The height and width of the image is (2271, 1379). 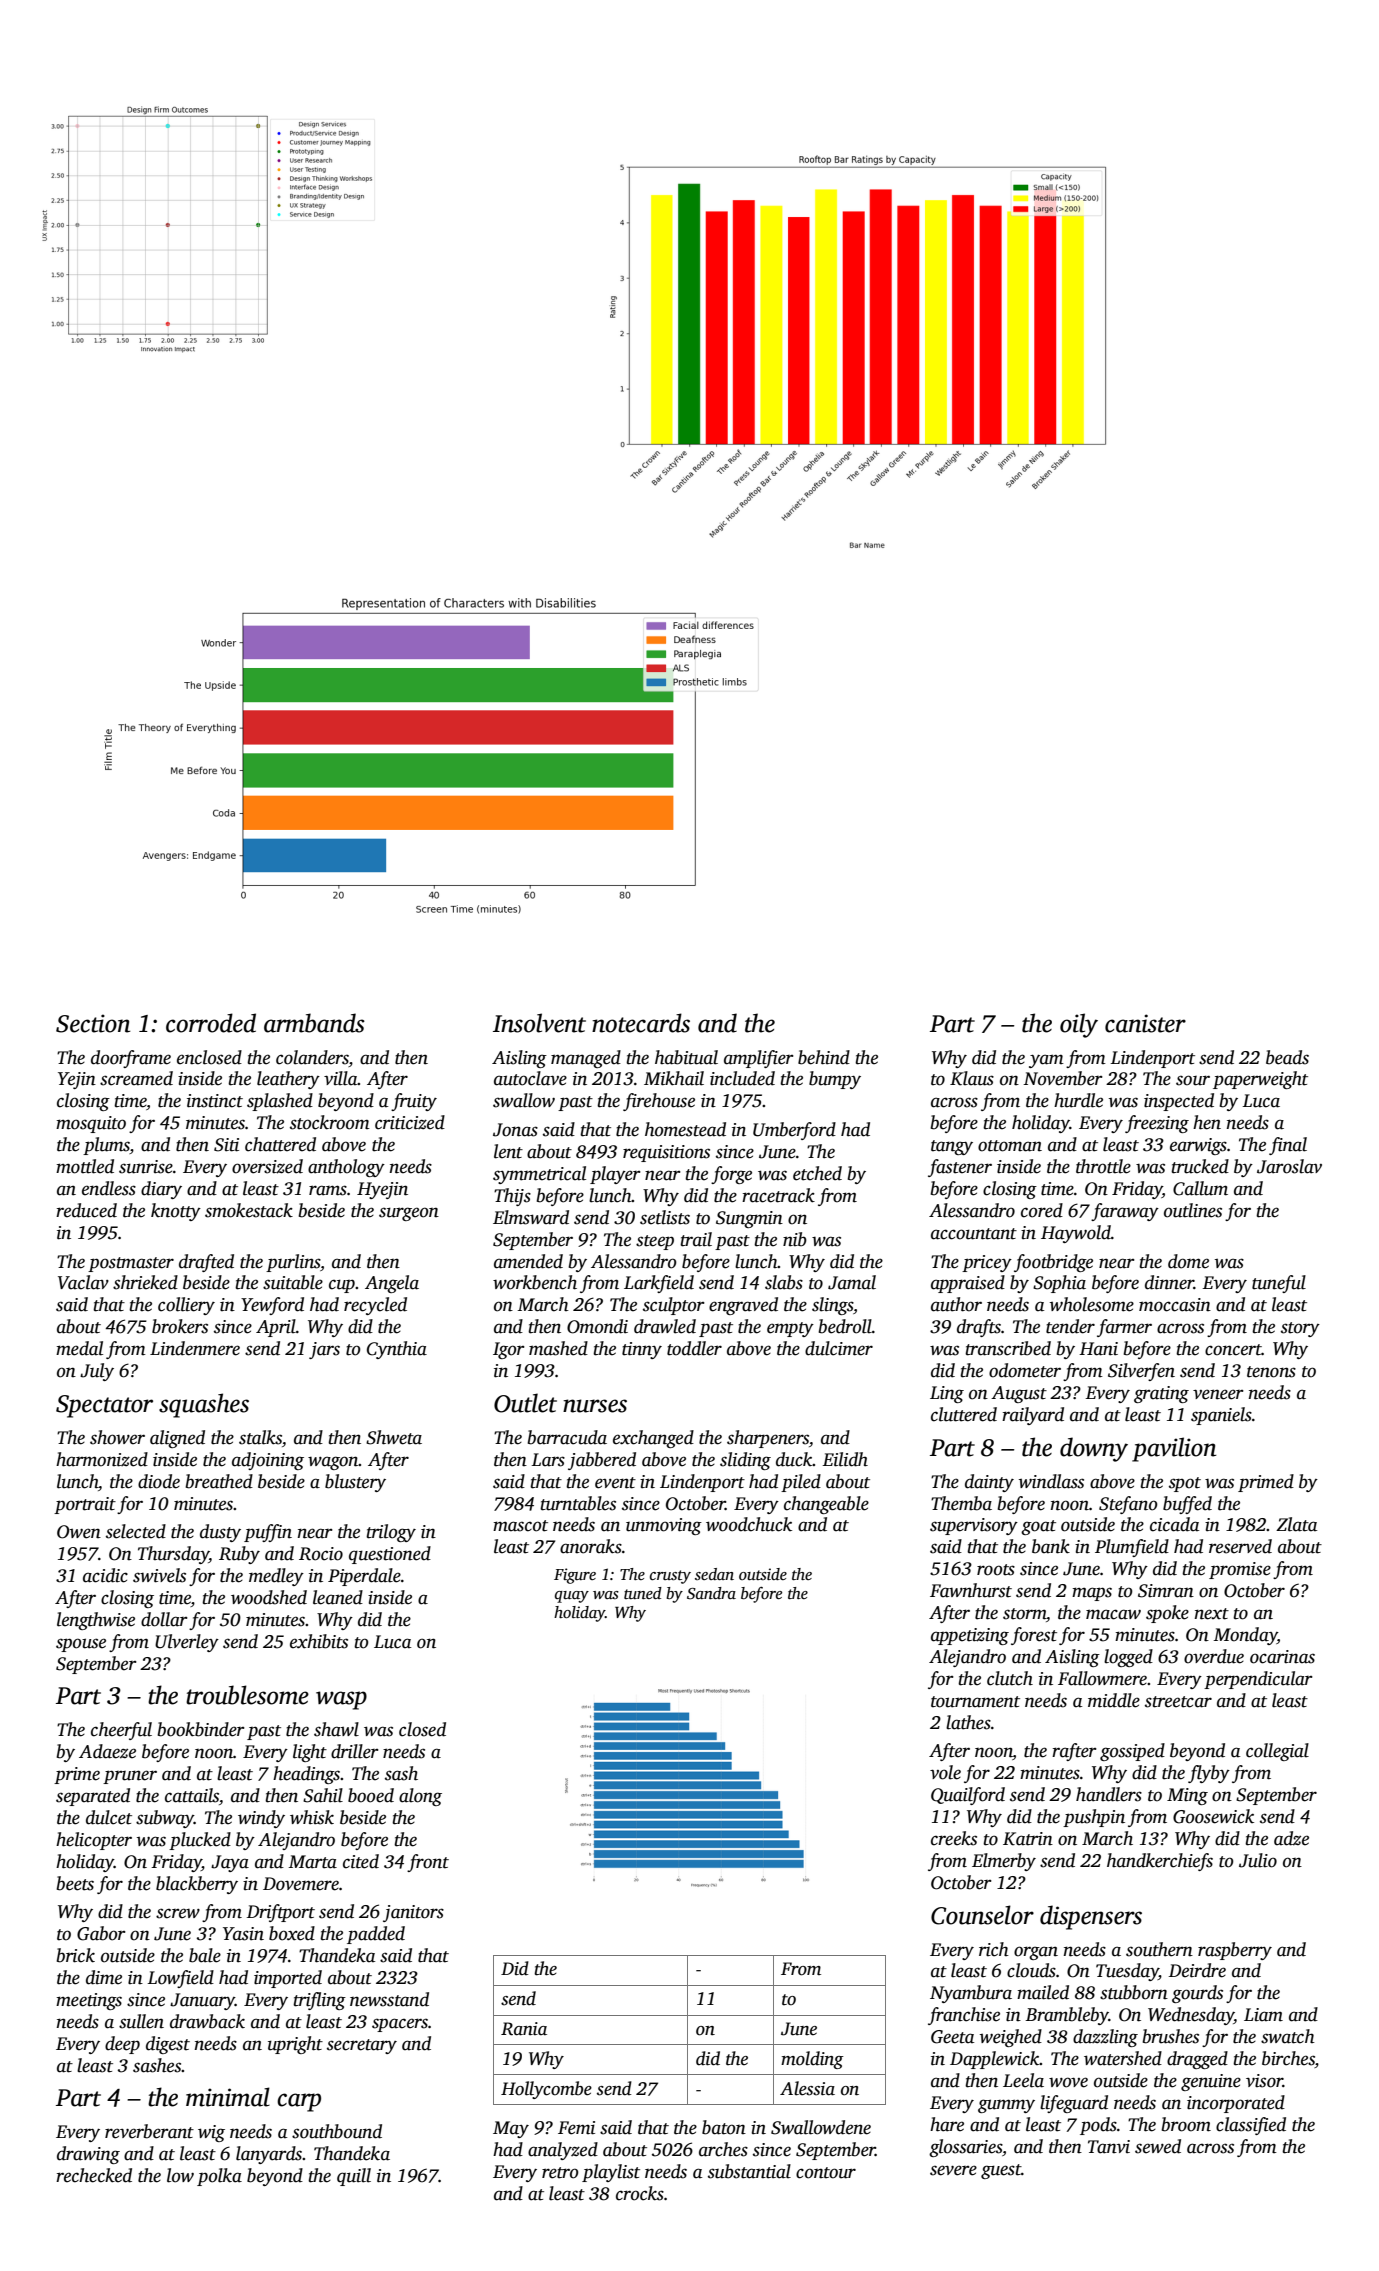 What do you see at coordinates (1145, 1023) in the image?
I see `canister` at bounding box center [1145, 1023].
